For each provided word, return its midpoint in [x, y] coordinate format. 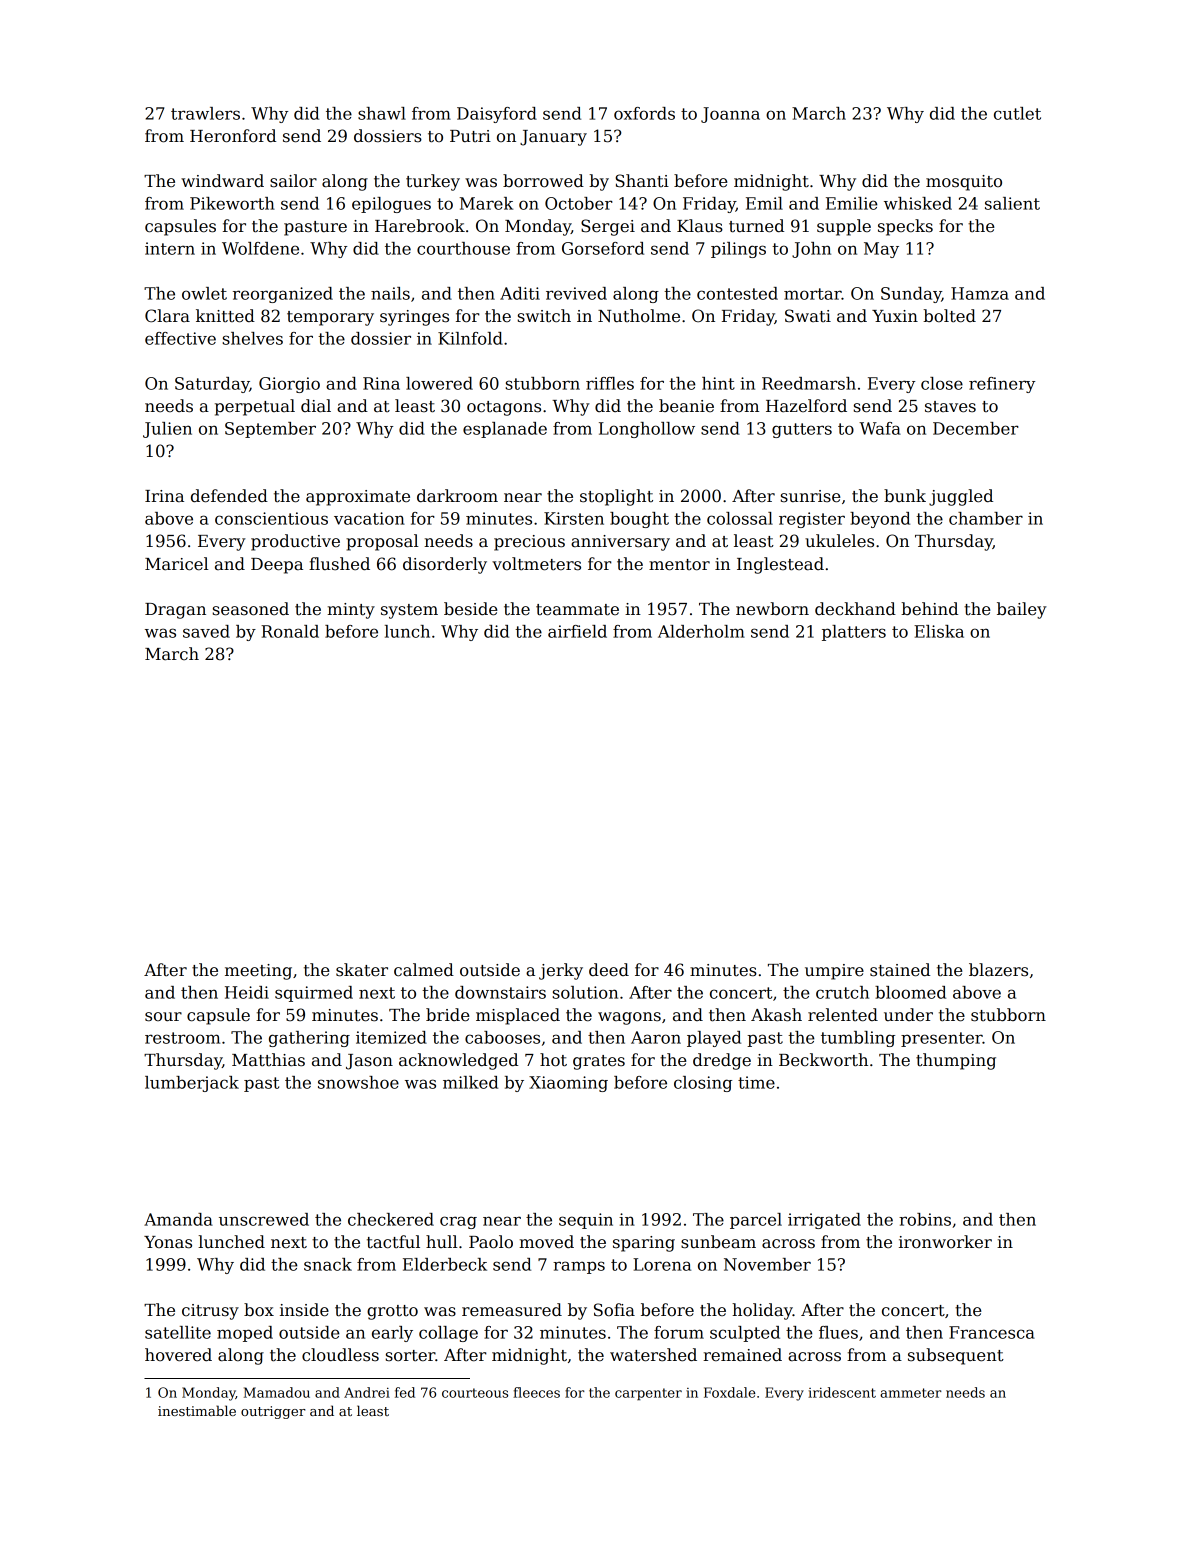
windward [222, 181]
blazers [998, 970]
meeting [258, 972]
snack [328, 1264]
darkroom [457, 496]
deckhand [855, 609]
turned [756, 226]
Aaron [656, 1037]
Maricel [177, 564]
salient [1012, 203]
